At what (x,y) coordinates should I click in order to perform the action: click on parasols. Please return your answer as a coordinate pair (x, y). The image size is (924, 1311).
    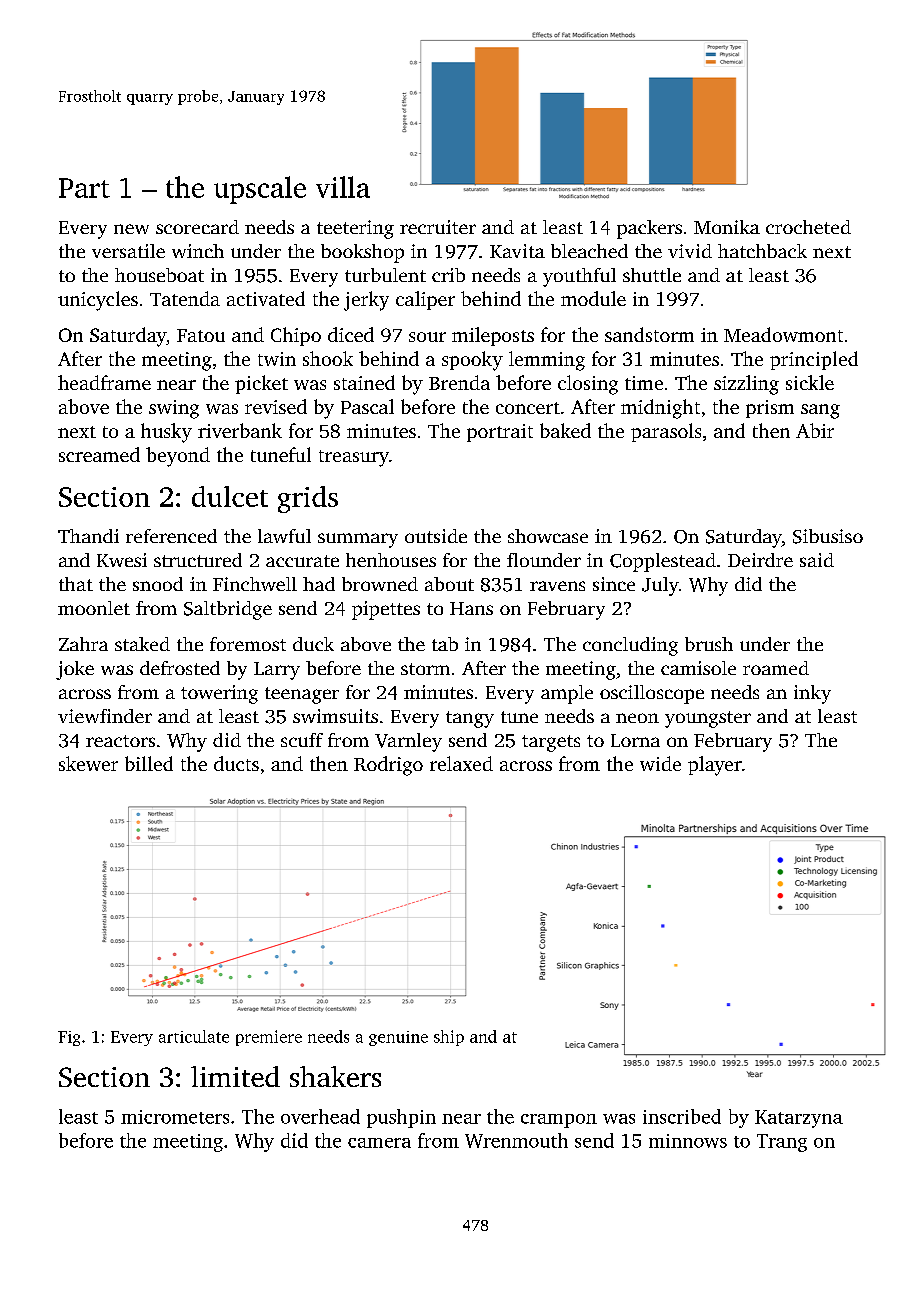
    Looking at the image, I should click on (666, 432).
